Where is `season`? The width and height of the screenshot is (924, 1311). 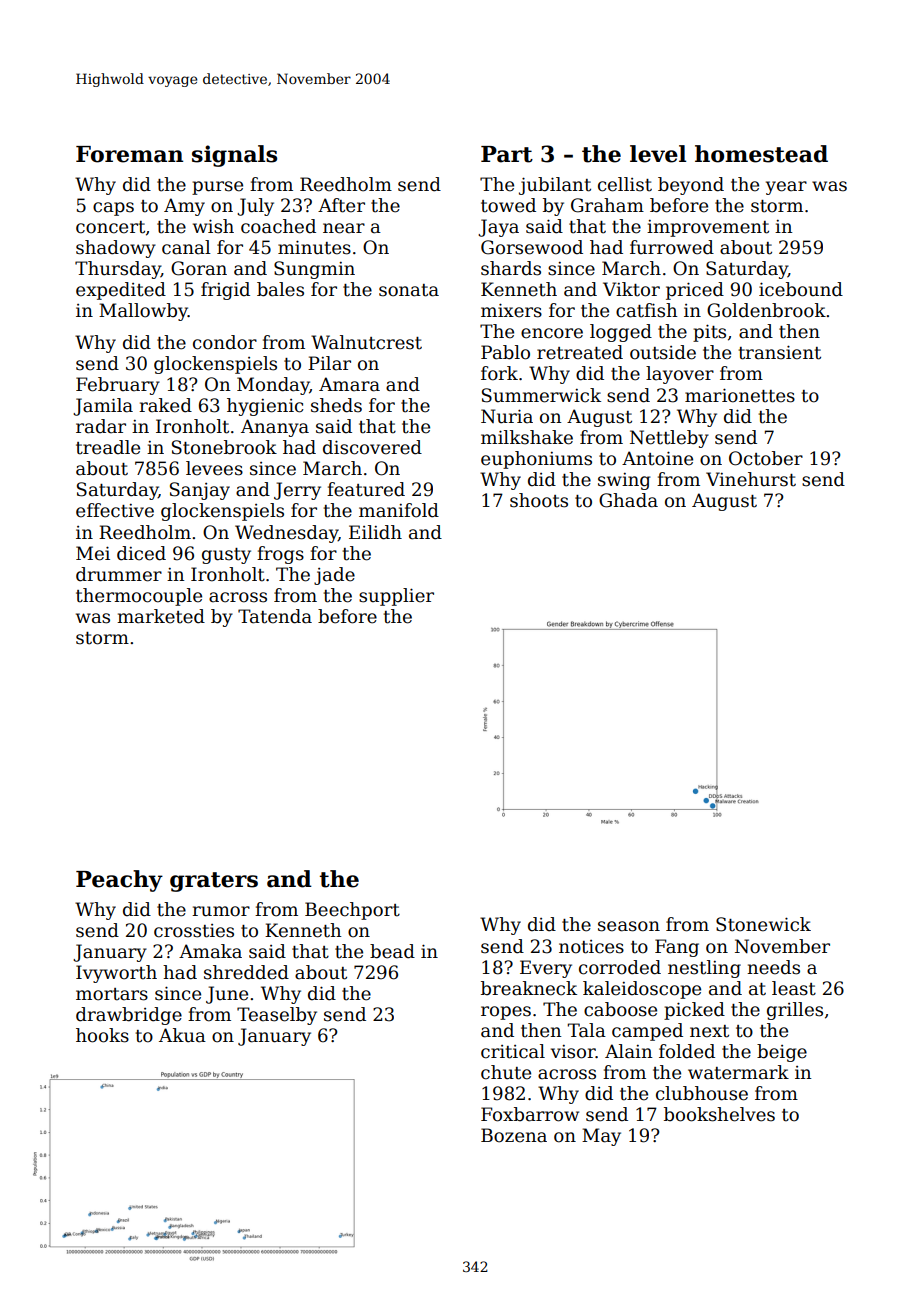 season is located at coordinates (629, 926).
